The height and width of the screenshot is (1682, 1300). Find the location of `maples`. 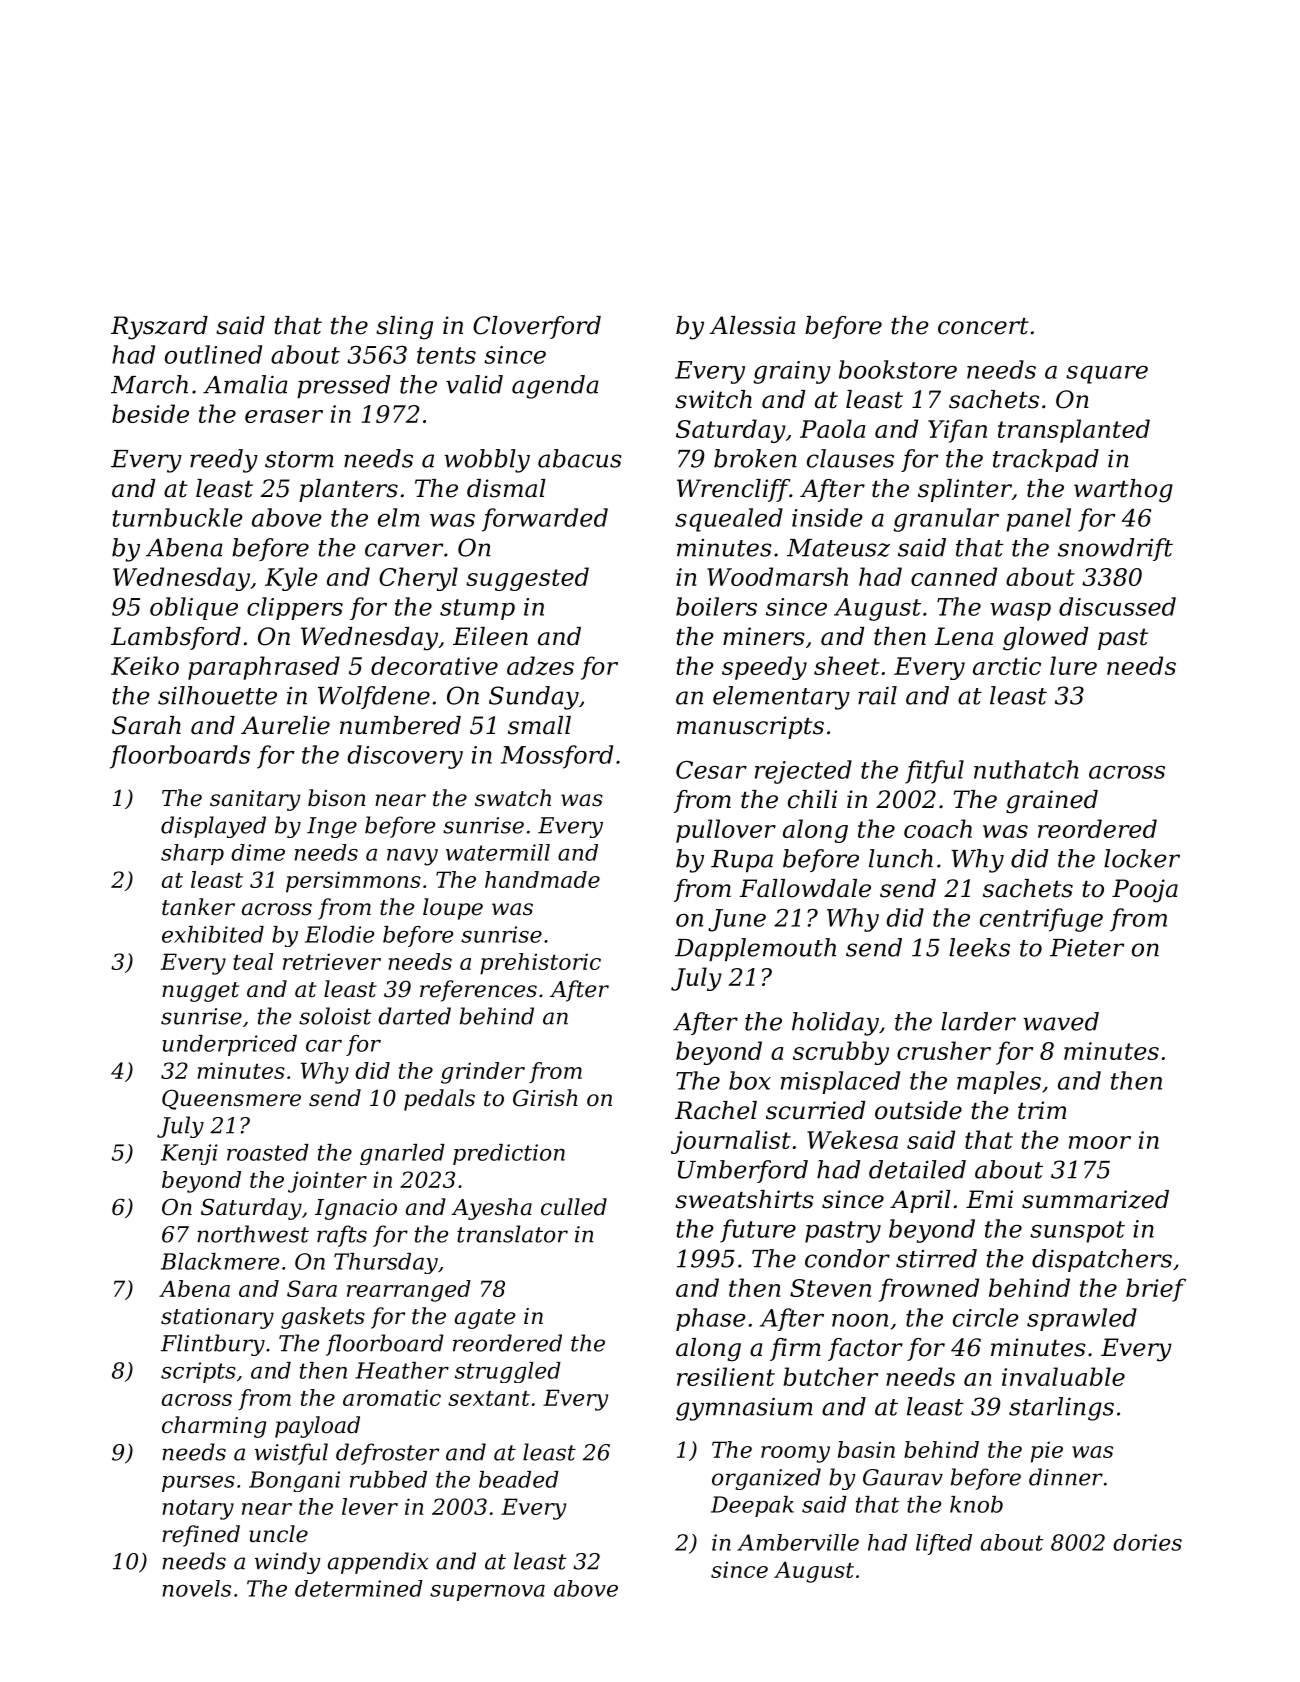

maples is located at coordinates (999, 1082).
